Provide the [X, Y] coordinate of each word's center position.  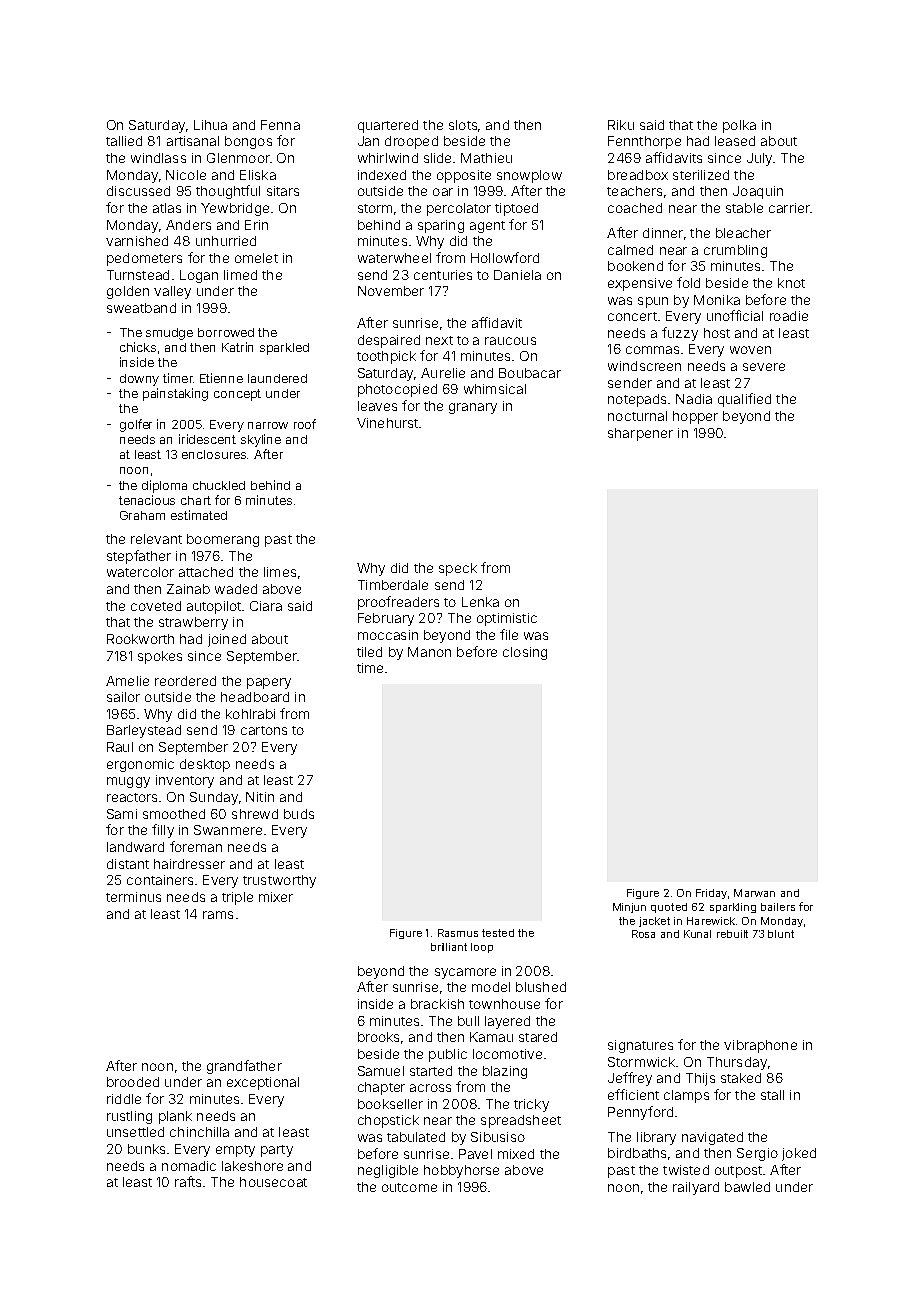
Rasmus [458, 933]
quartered [388, 126]
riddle [124, 1099]
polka [739, 126]
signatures [640, 1046]
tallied [124, 141]
